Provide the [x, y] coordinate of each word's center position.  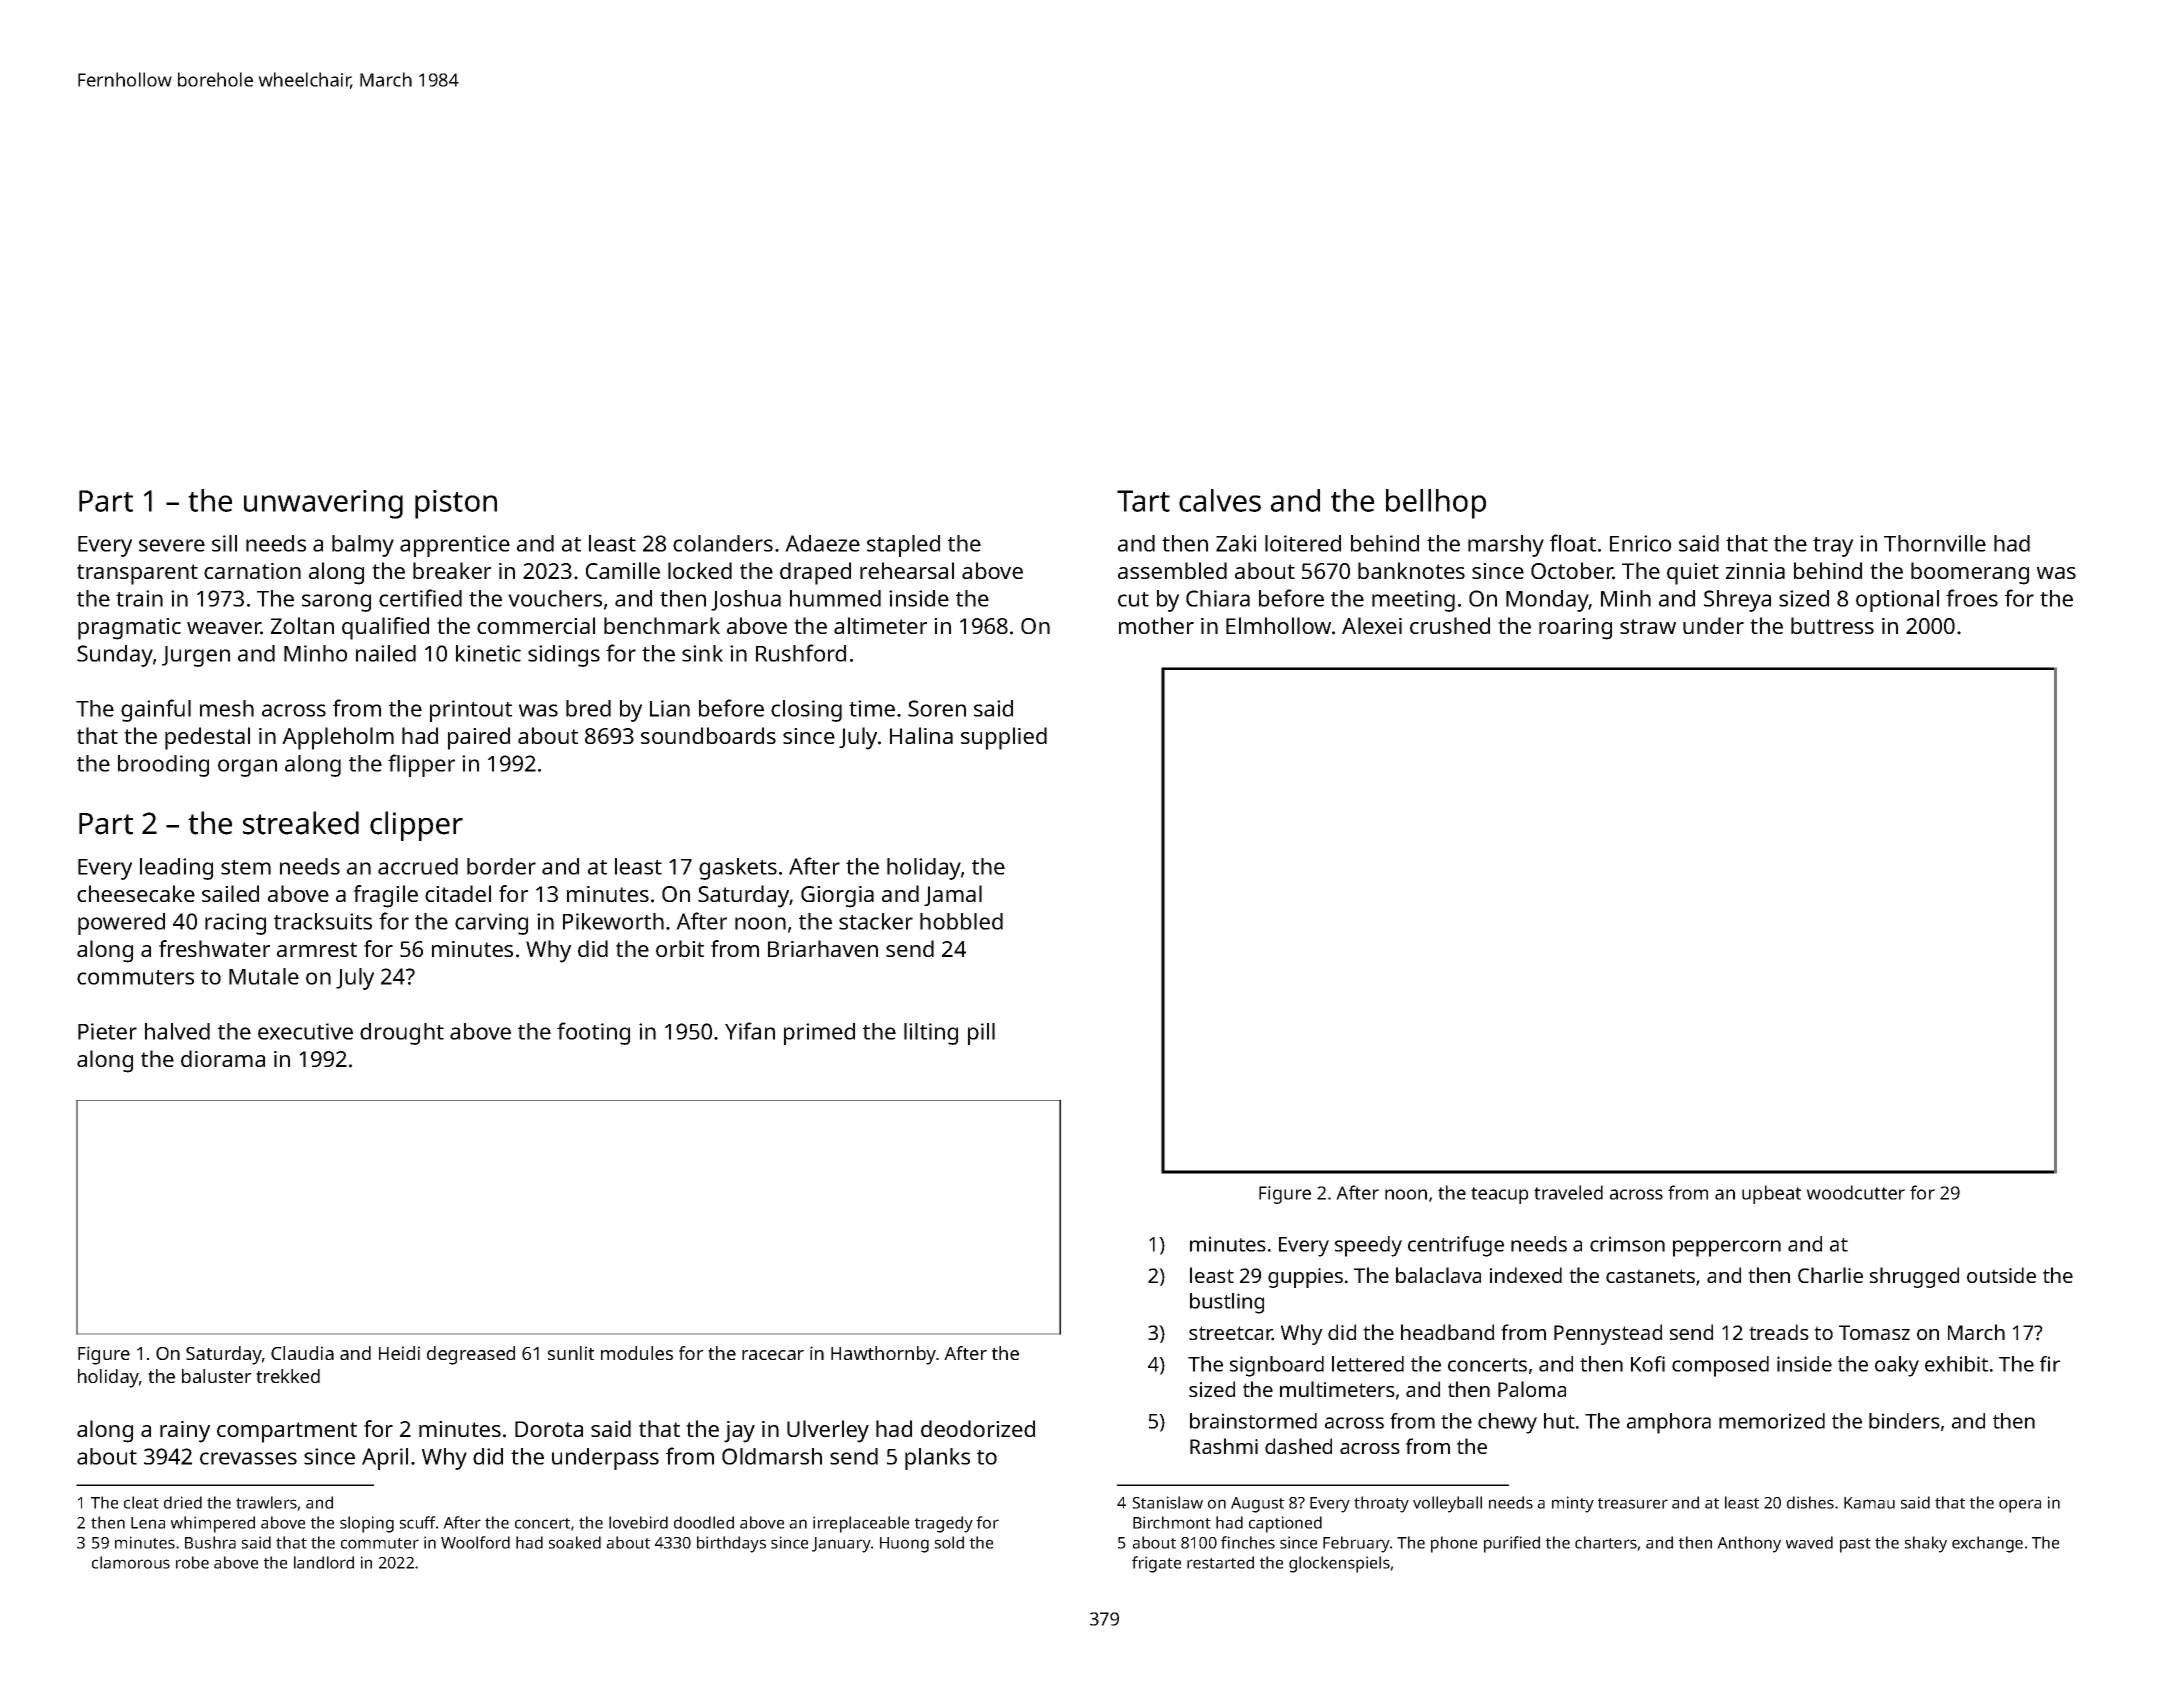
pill [981, 1034]
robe [192, 1562]
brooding [163, 766]
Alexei [1372, 625]
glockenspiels [1339, 1564]
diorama [223, 1058]
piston [456, 504]
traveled [1568, 1192]
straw [1648, 626]
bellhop [1436, 504]
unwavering [323, 504]
